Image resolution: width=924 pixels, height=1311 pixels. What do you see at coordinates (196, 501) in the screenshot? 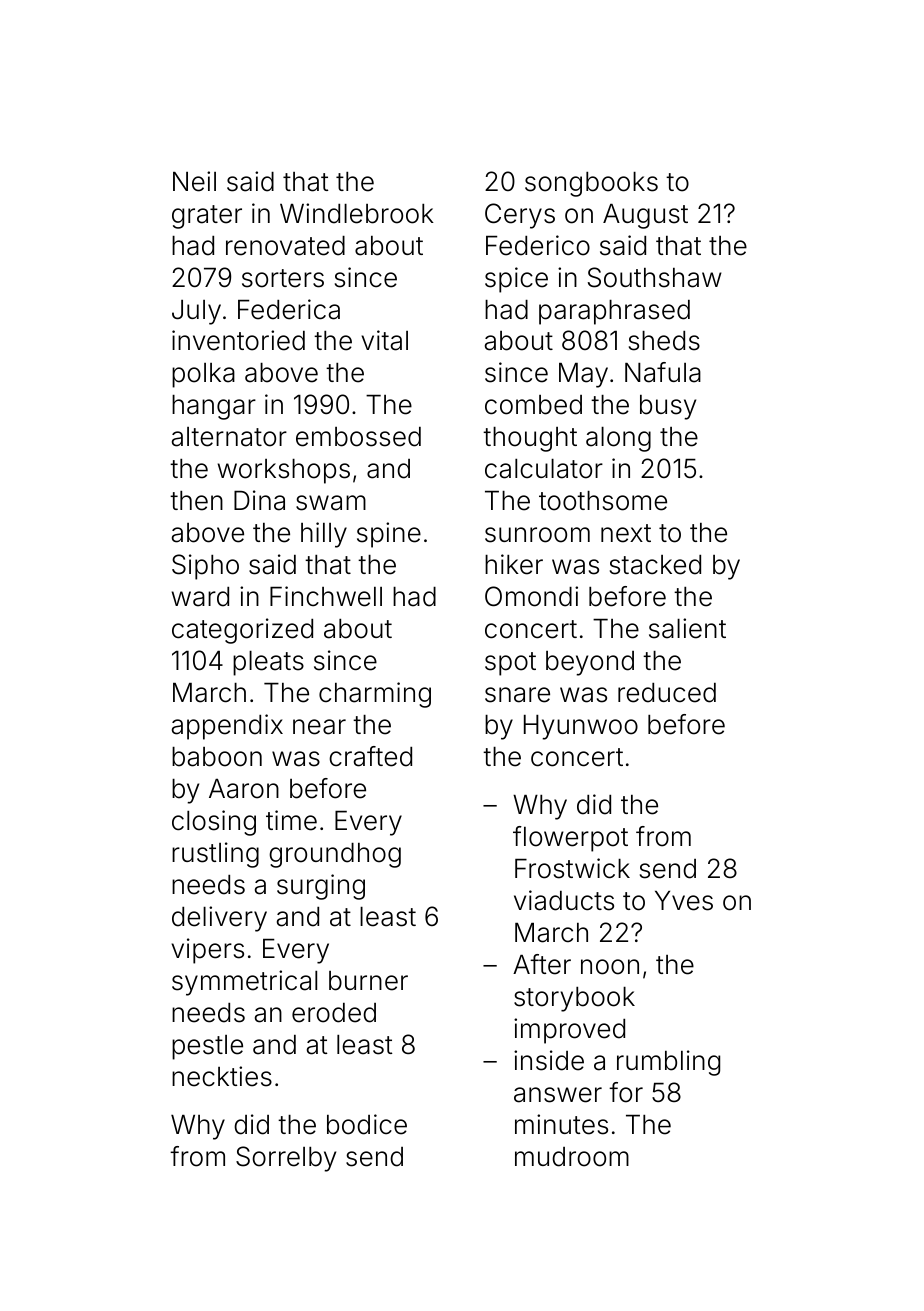
I see `then` at bounding box center [196, 501].
